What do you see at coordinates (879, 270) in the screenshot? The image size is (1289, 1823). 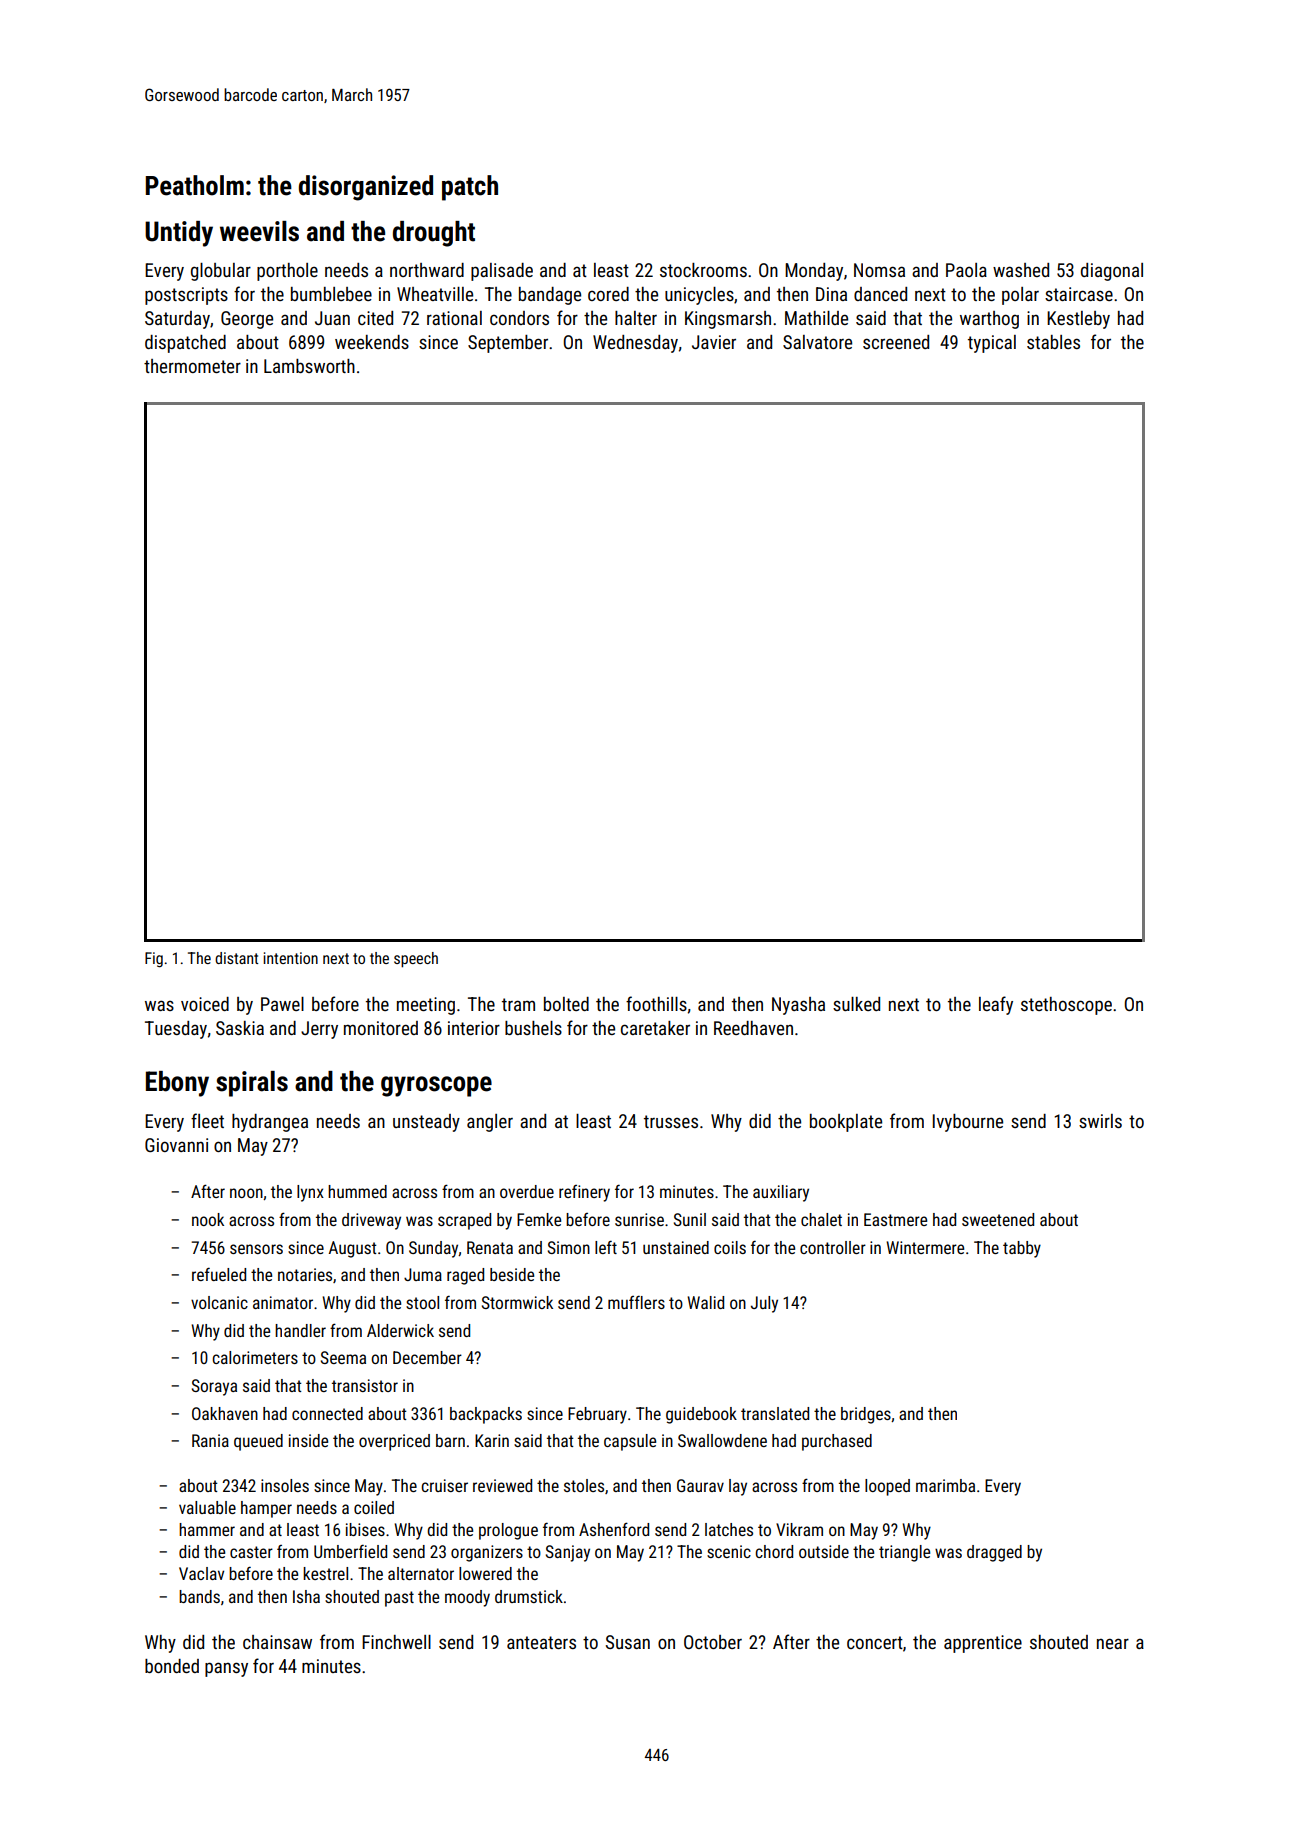 I see `Nomsa` at bounding box center [879, 270].
